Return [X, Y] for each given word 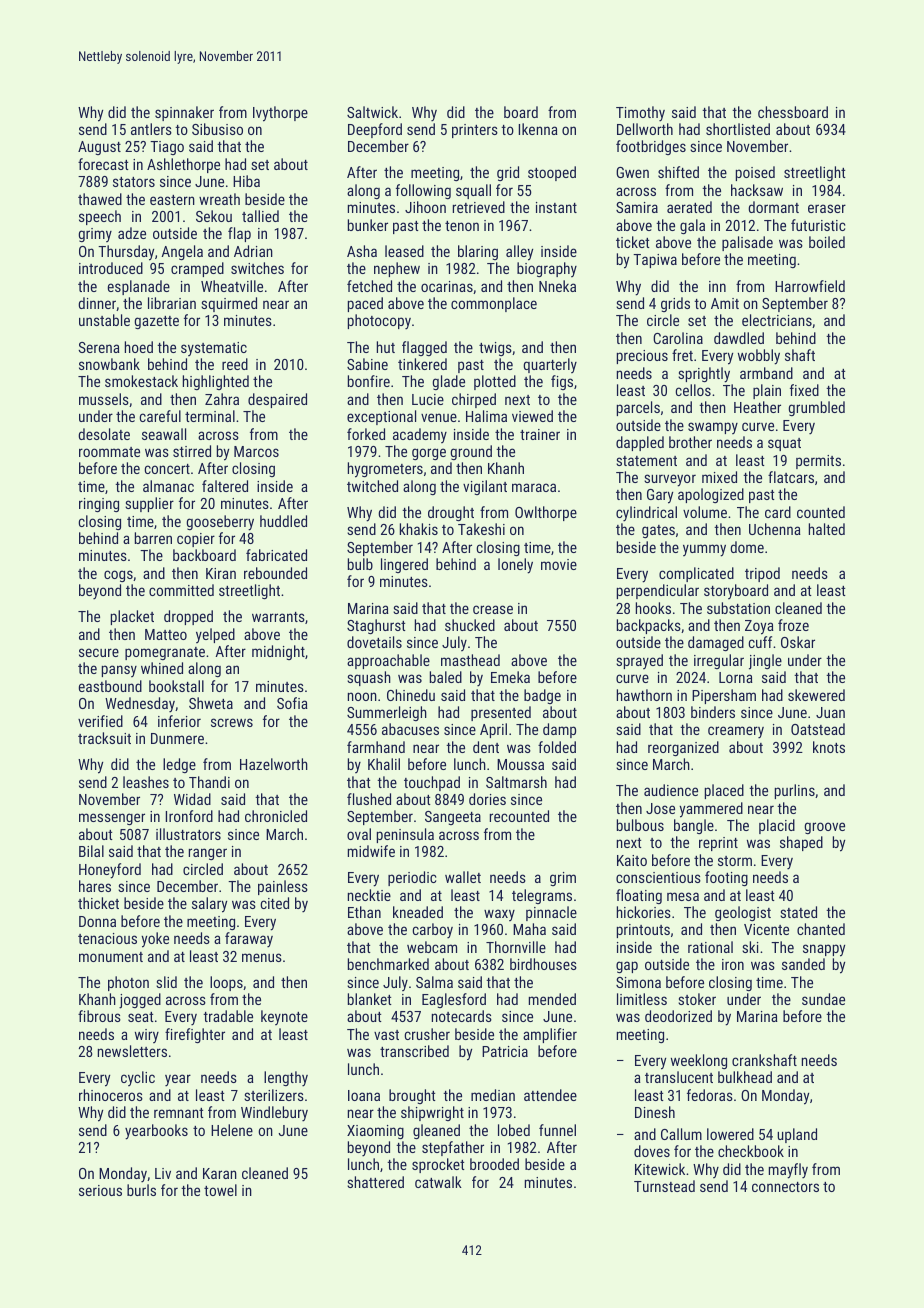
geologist [743, 913]
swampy [713, 428]
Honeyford [110, 871]
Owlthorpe [546, 513]
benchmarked [388, 964]
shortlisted [738, 129]
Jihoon [425, 207]
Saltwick [372, 112]
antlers [151, 129]
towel [220, 1190]
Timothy [640, 114]
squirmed [229, 304]
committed [181, 590]
